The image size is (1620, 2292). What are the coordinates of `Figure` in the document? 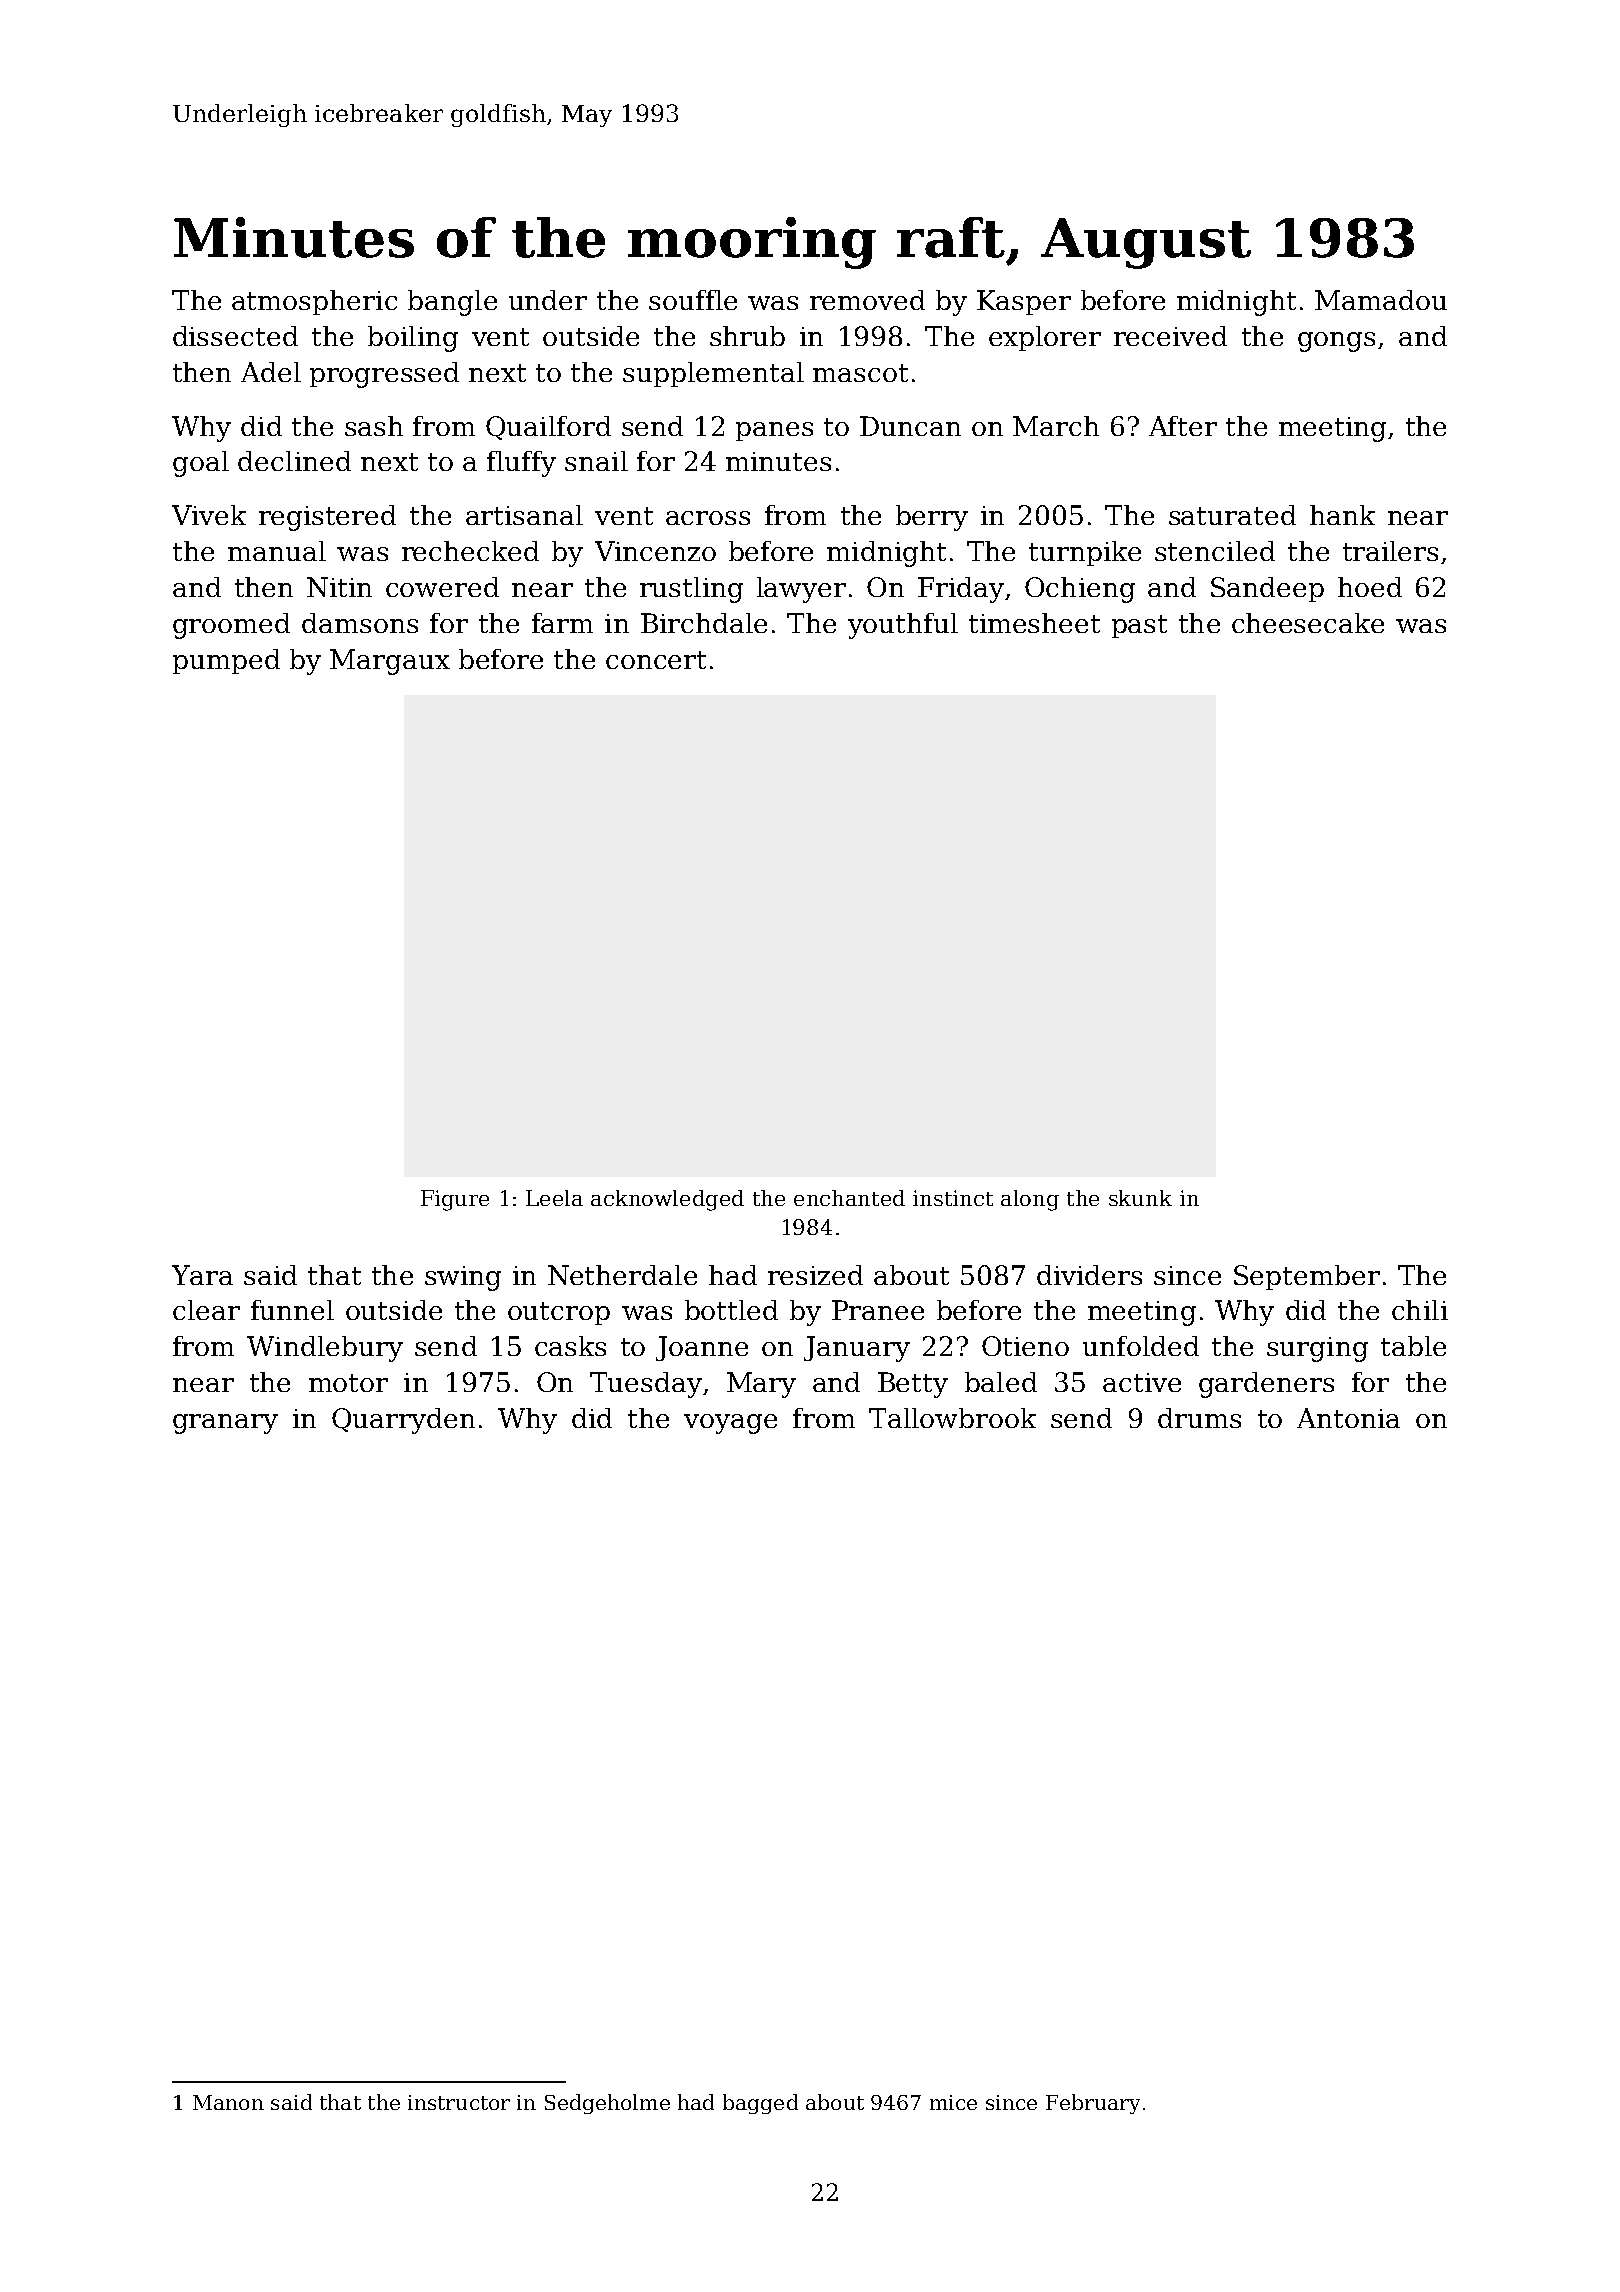 It's located at (455, 1200).
